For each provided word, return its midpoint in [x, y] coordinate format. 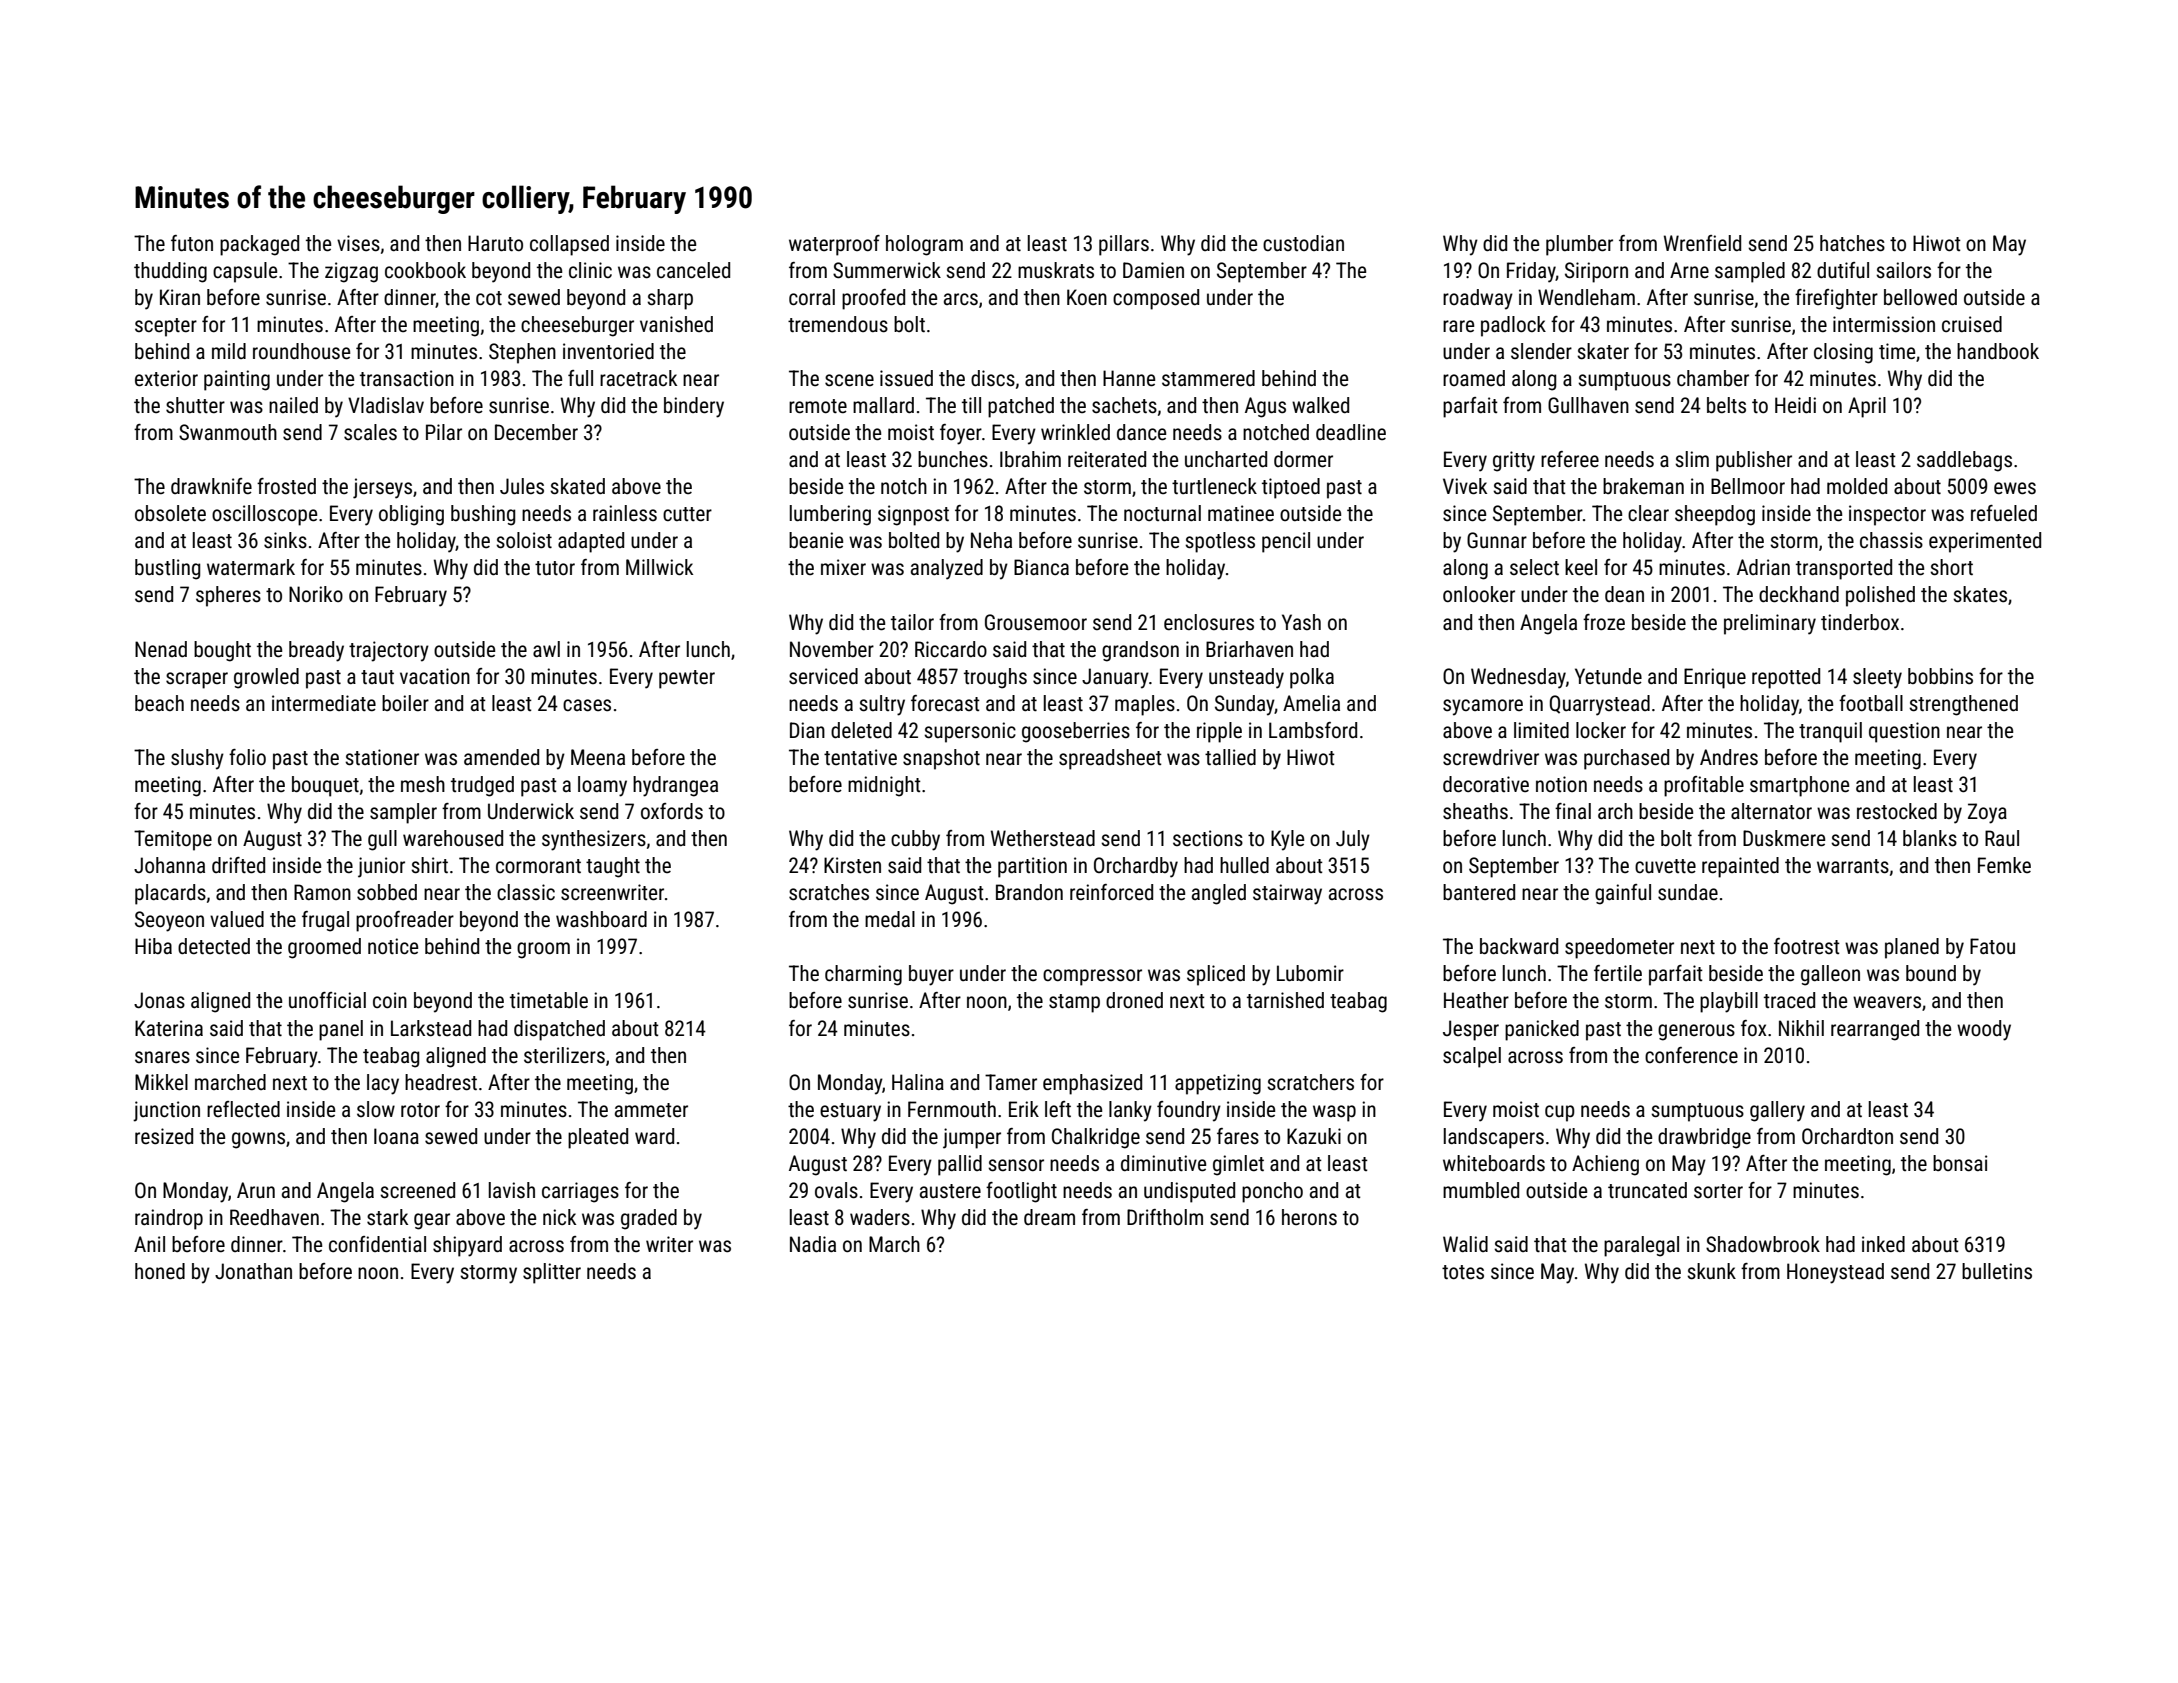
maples [1145, 705]
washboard [601, 919]
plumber [1579, 245]
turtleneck [1214, 486]
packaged [259, 245]
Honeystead [1835, 1273]
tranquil [1830, 732]
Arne [1689, 270]
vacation [435, 676]
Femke [2004, 865]
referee [1570, 459]
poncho [1272, 1192]
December [536, 432]
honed [160, 1271]
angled [1219, 894]
